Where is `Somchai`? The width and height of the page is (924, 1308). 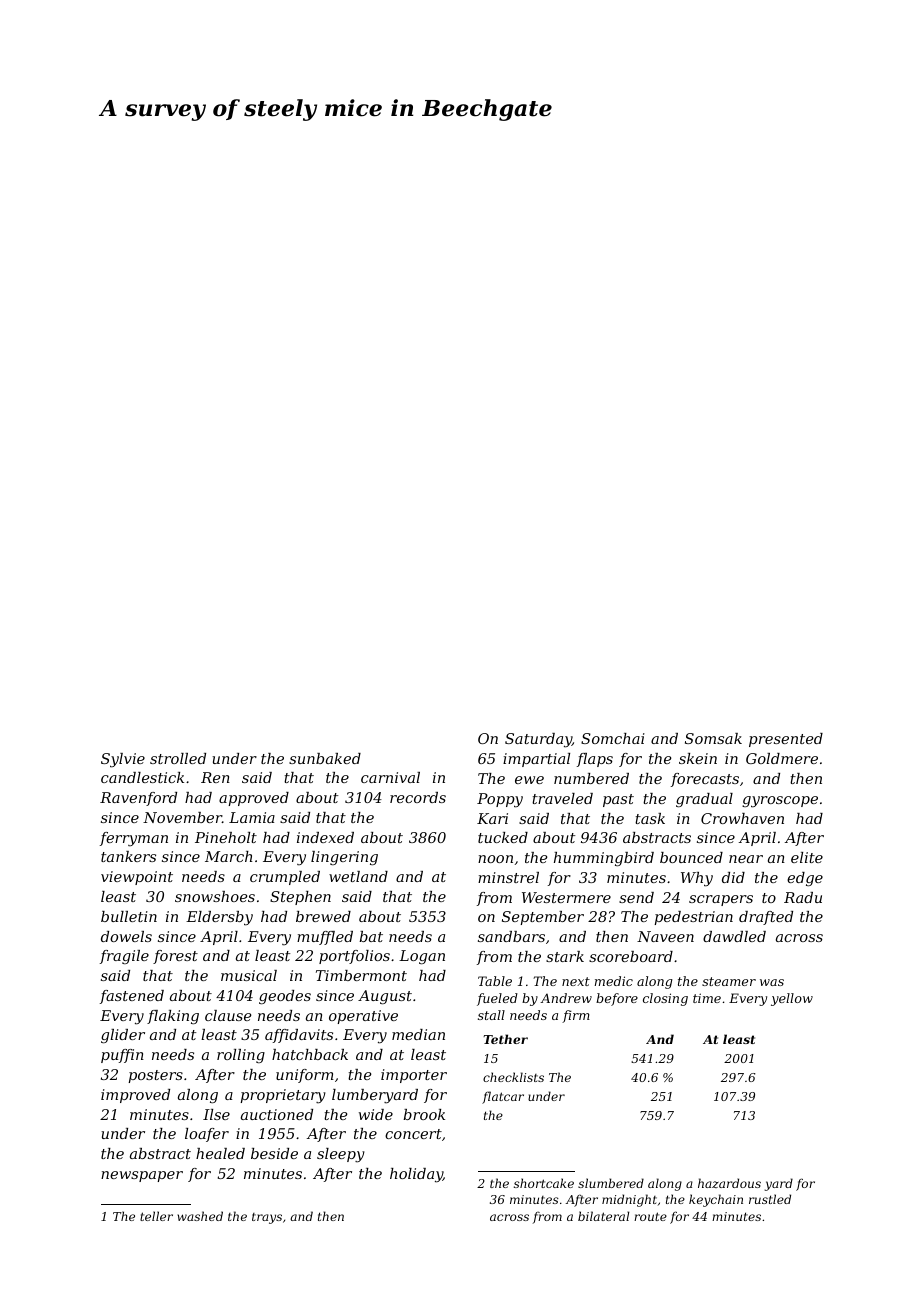 Somchai is located at coordinates (613, 738).
